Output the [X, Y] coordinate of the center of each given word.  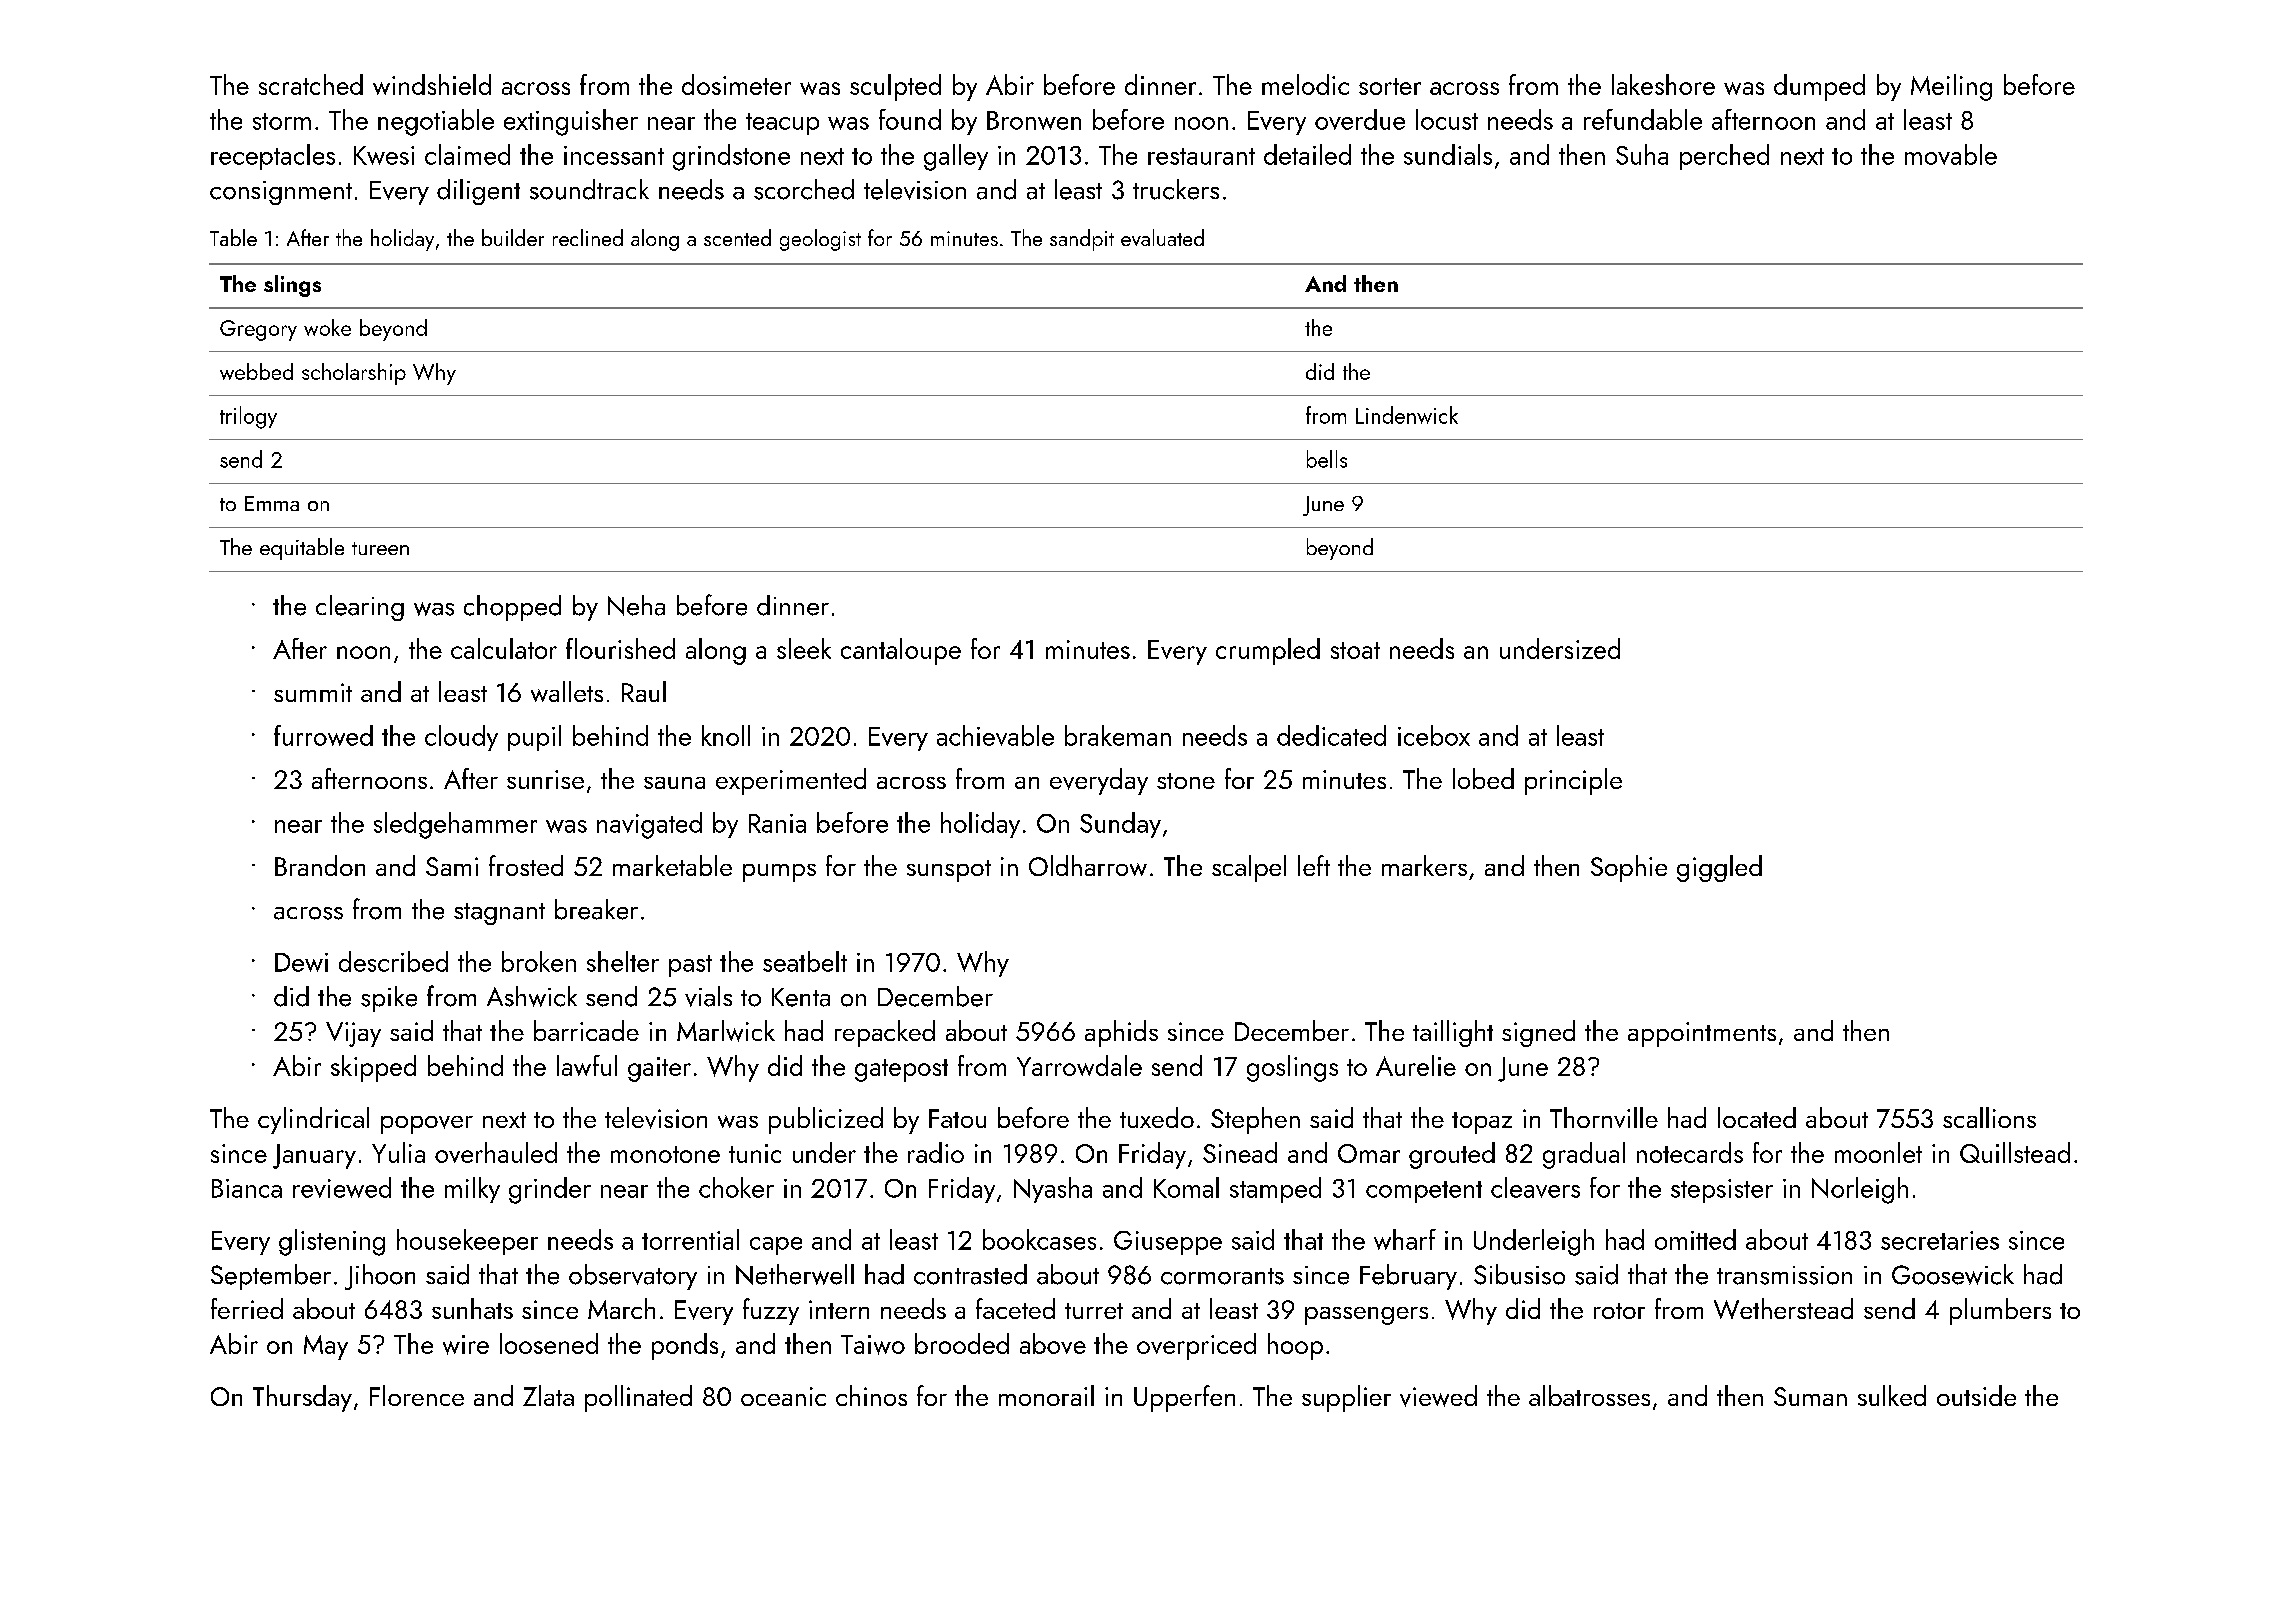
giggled [1719, 868]
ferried [247, 1308]
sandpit [1082, 240]
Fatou [957, 1118]
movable [1951, 154]
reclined [588, 237]
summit [313, 692]
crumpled [1268, 651]
